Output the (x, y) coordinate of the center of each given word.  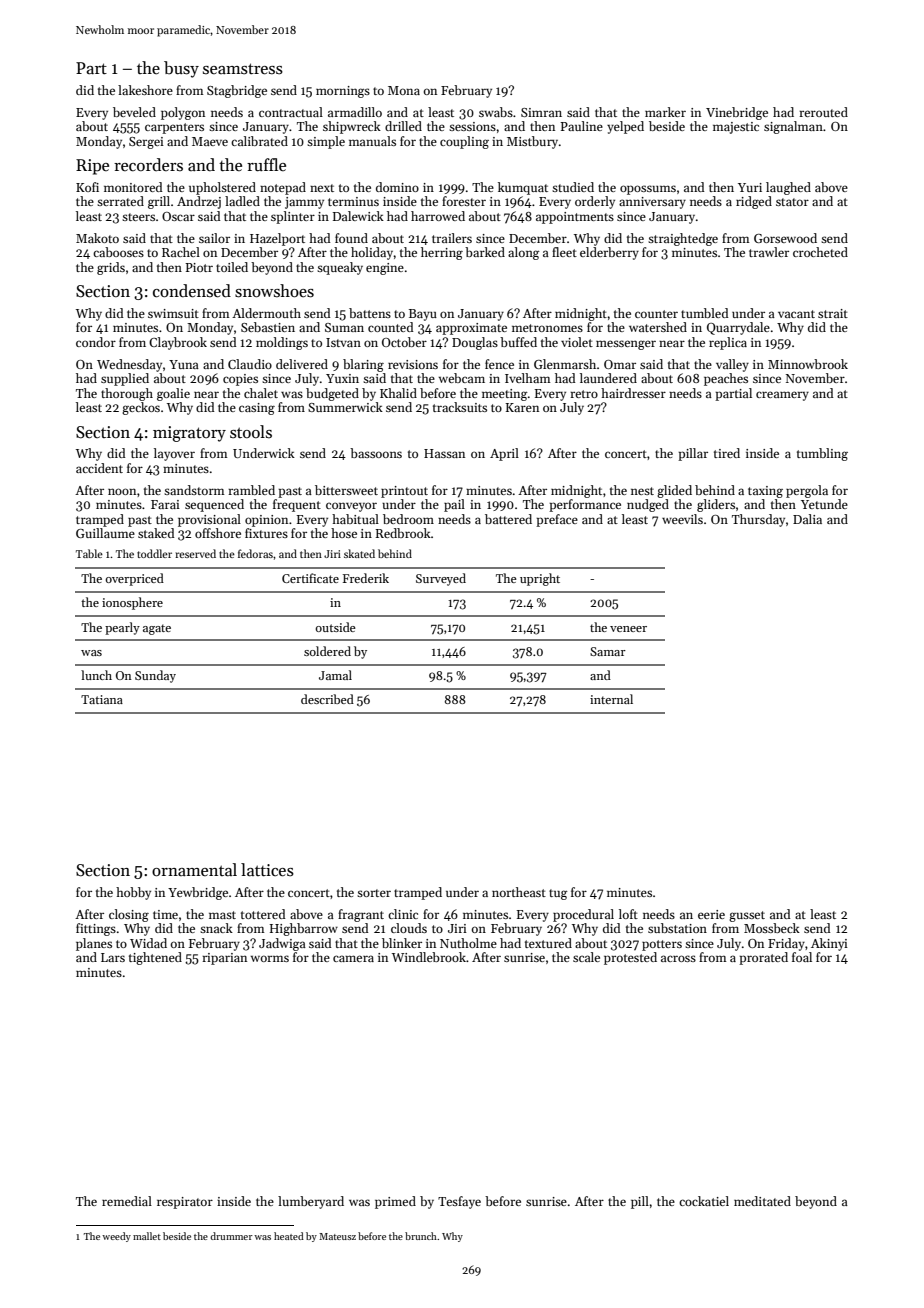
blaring (363, 365)
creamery (782, 396)
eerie (711, 914)
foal (802, 957)
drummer (231, 1236)
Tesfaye (459, 1202)
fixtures (266, 533)
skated (359, 553)
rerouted (823, 112)
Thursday (758, 520)
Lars (113, 957)
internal (611, 699)
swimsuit (173, 313)
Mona (404, 90)
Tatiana (102, 699)
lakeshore (145, 90)
